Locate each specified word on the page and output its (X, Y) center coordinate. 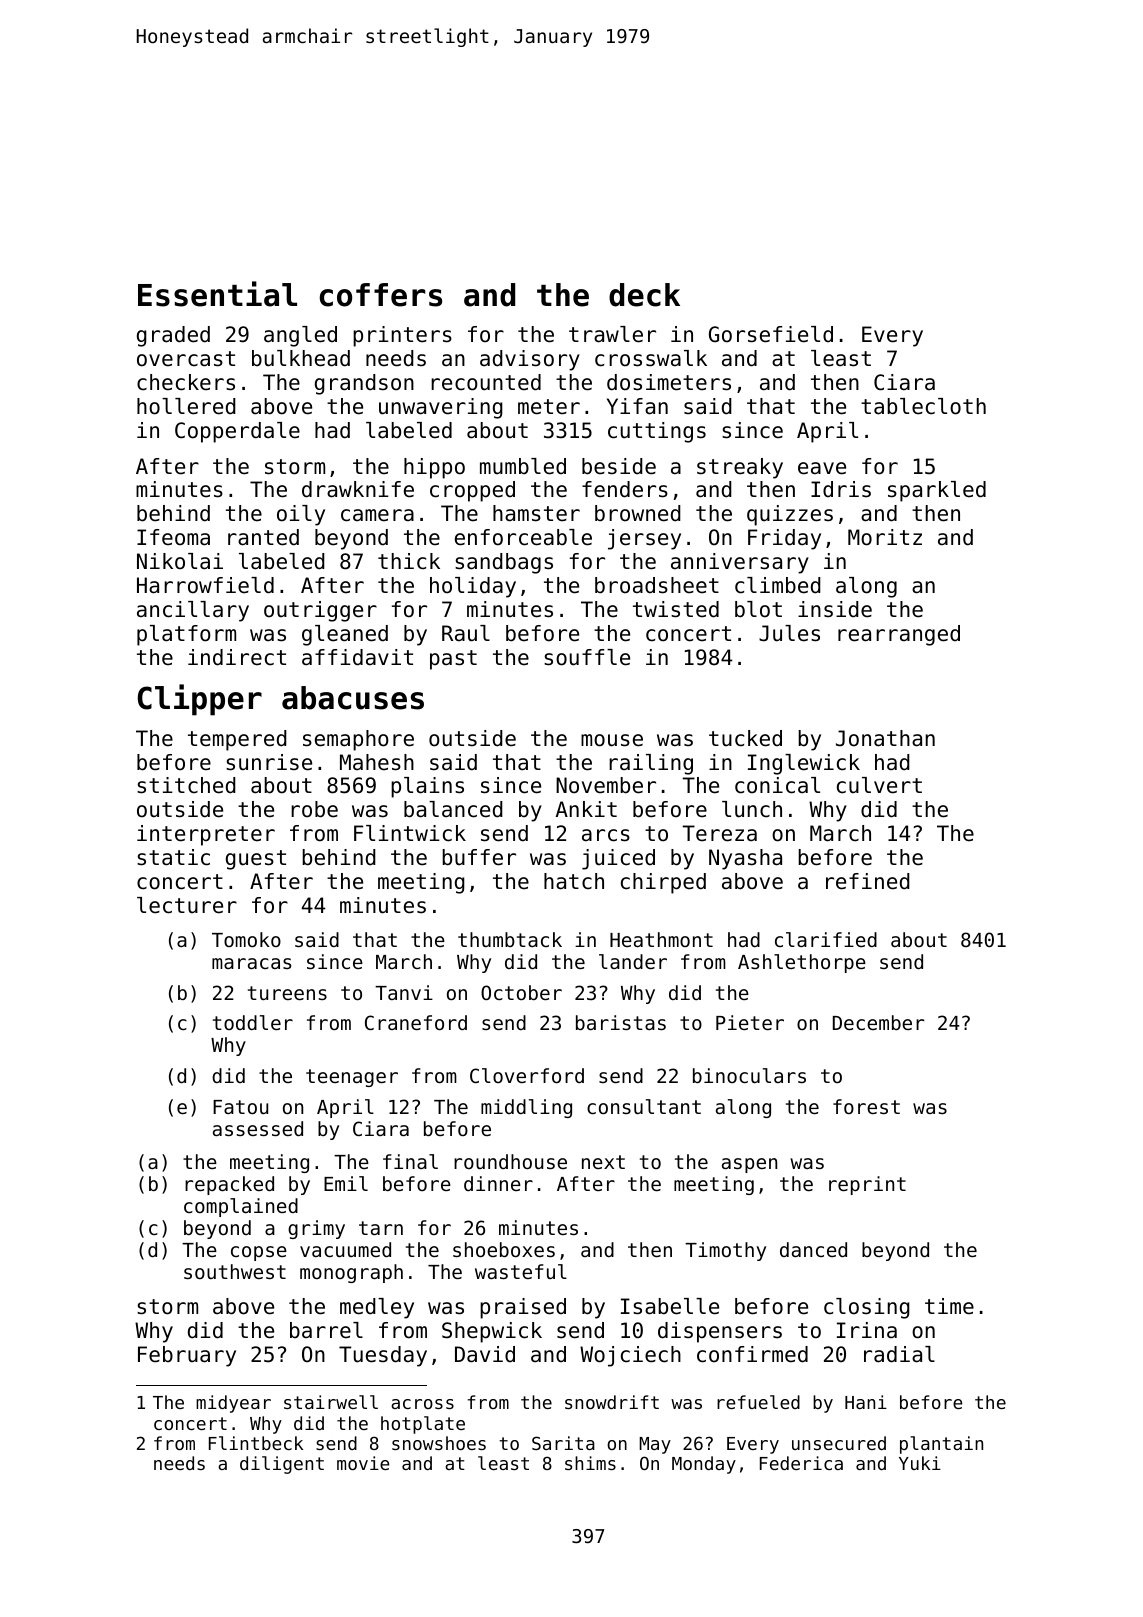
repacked (229, 1185)
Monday (704, 1465)
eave (822, 468)
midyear (233, 1404)
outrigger (320, 611)
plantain (941, 1445)
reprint (867, 1185)
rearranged (899, 635)
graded (173, 336)
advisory (530, 360)
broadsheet (657, 585)
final (410, 1161)
